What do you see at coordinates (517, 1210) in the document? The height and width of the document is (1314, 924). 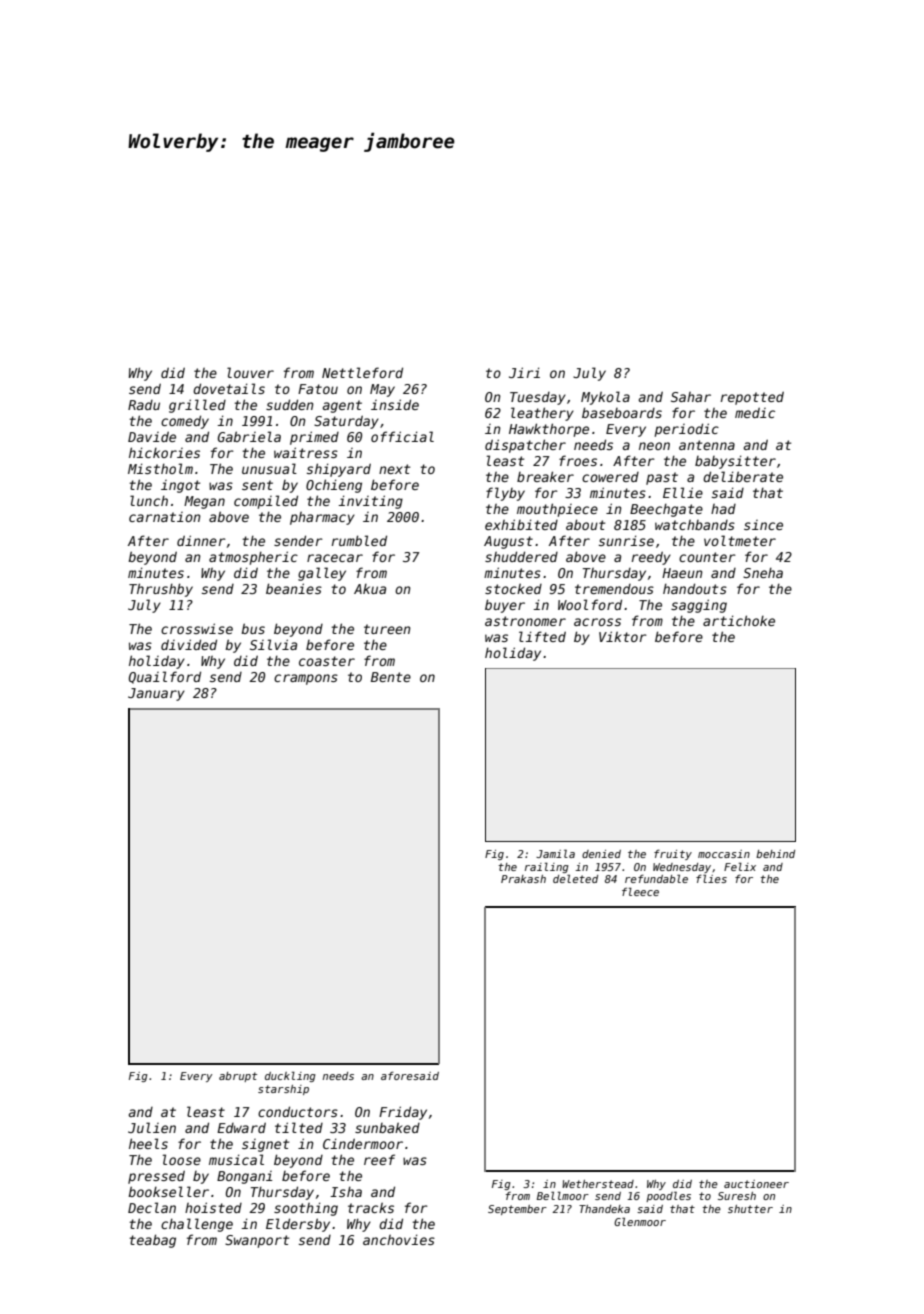 I see `September` at bounding box center [517, 1210].
